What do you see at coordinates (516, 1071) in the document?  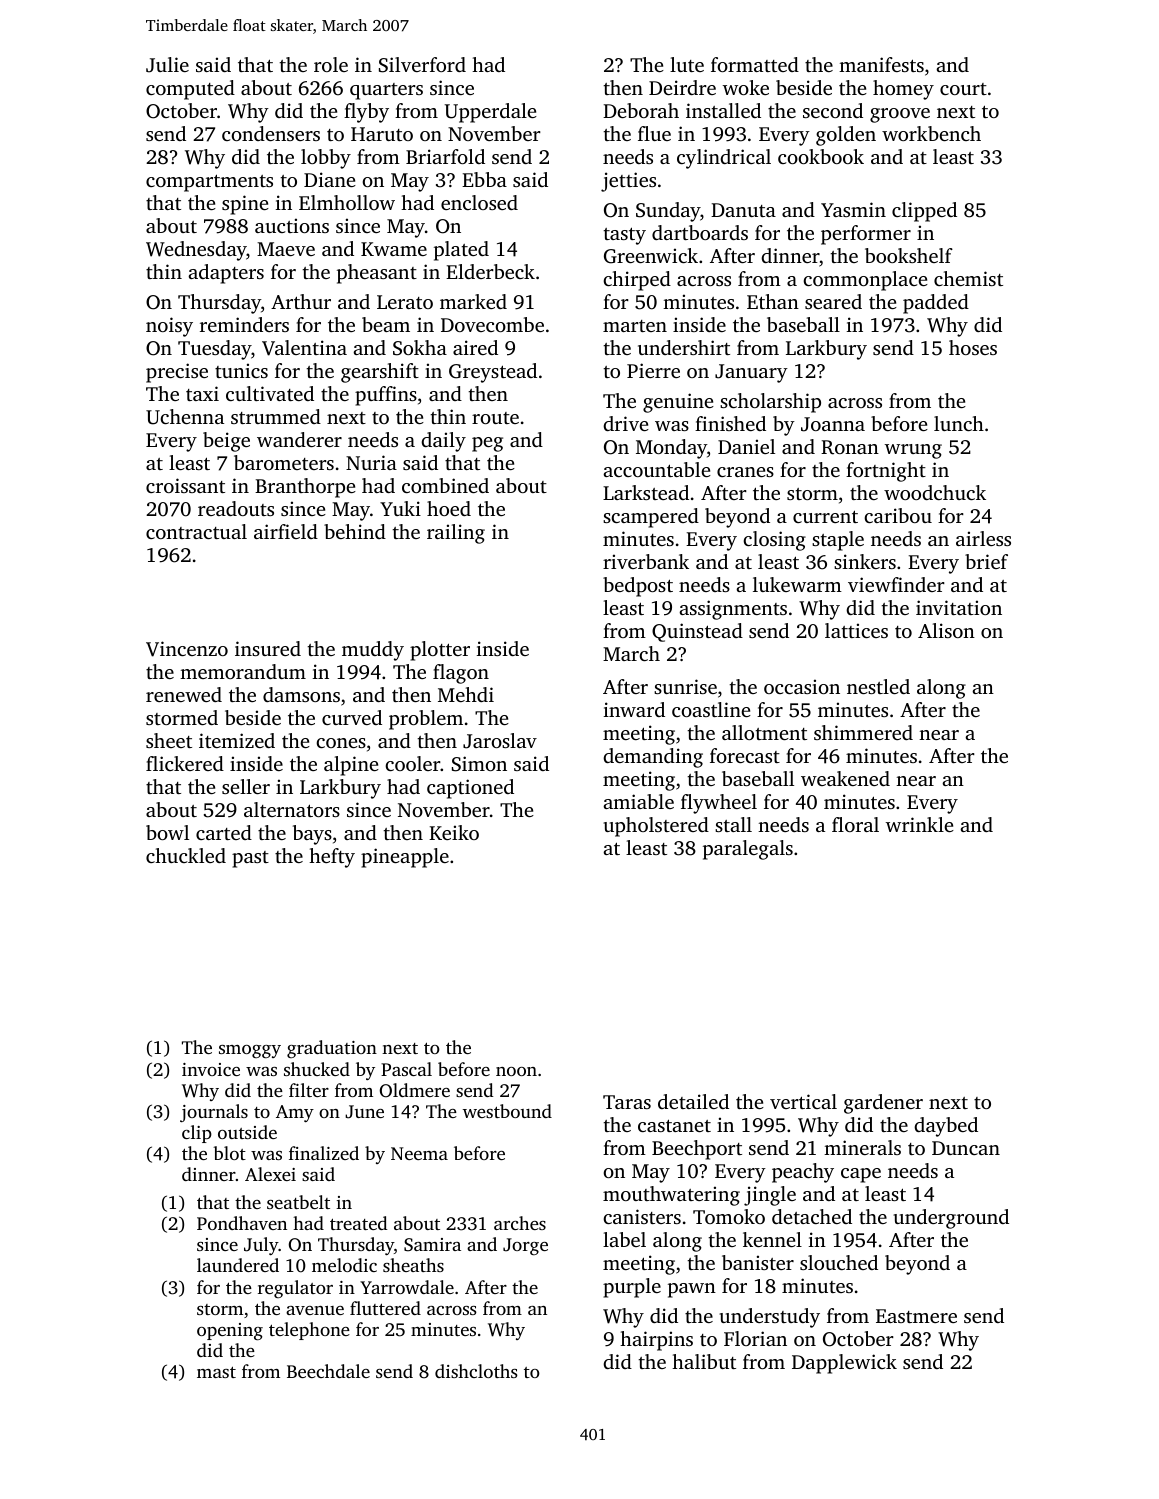 I see `noon` at bounding box center [516, 1071].
